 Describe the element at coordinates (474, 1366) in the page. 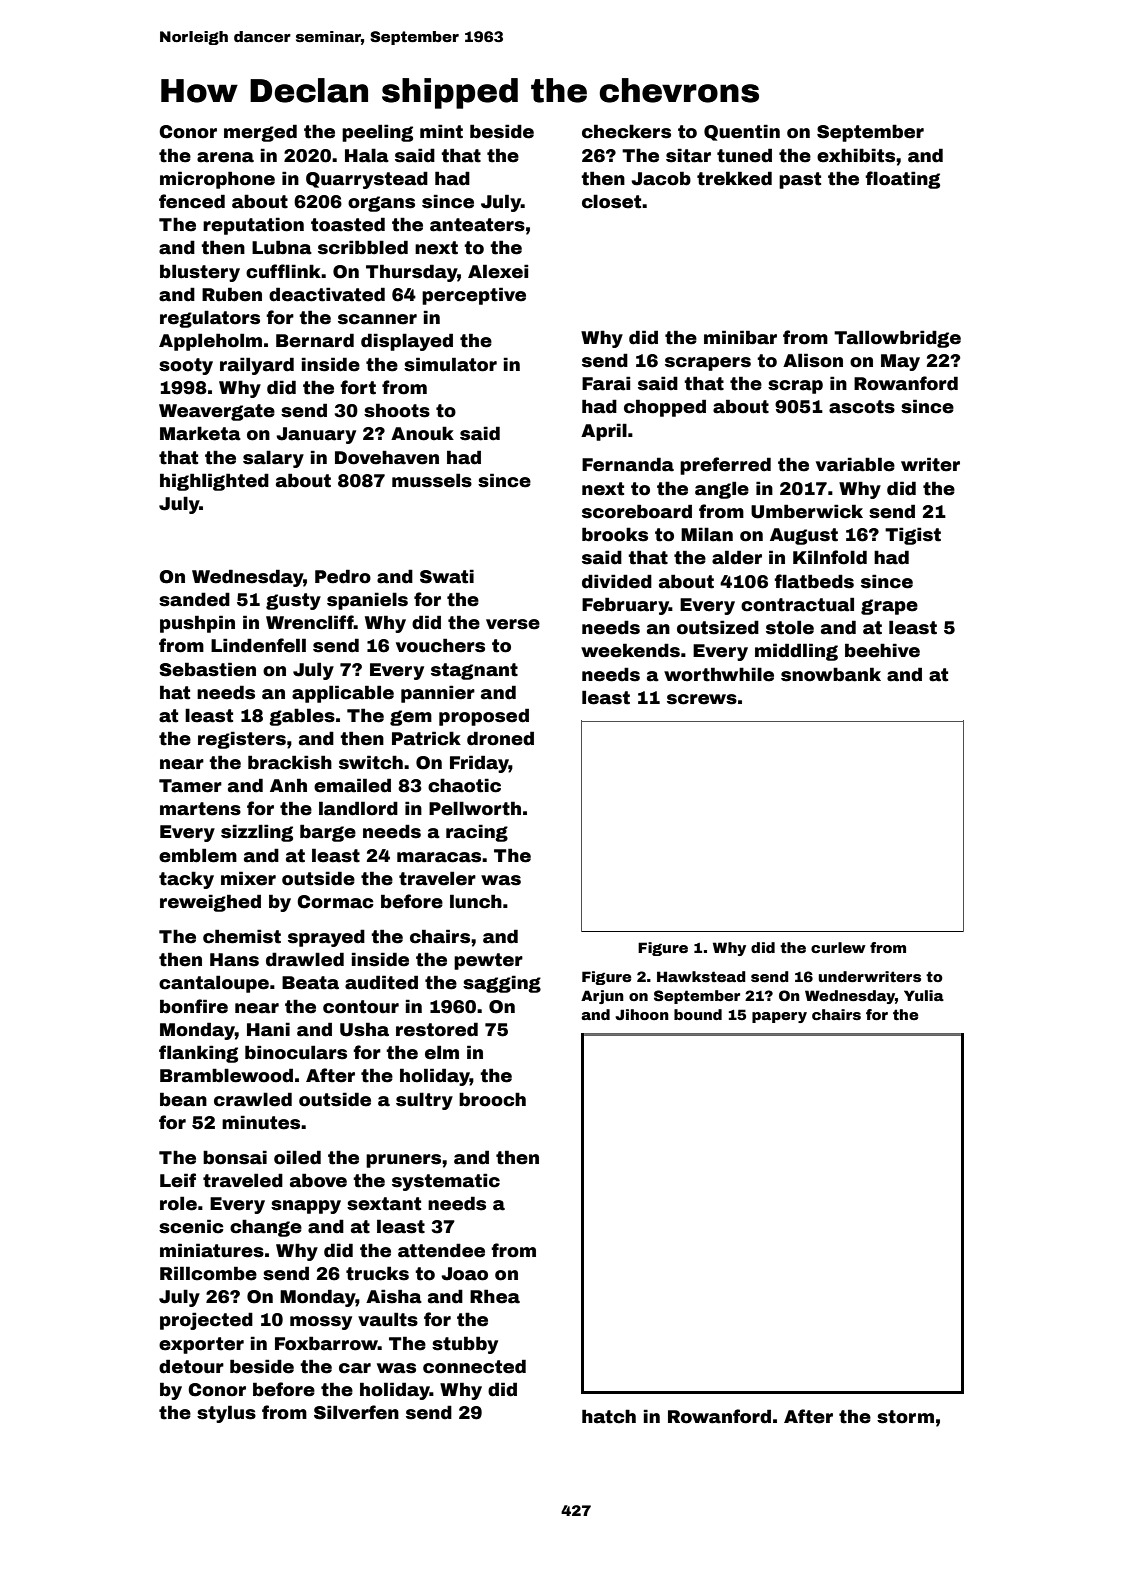

I see `connected` at that location.
